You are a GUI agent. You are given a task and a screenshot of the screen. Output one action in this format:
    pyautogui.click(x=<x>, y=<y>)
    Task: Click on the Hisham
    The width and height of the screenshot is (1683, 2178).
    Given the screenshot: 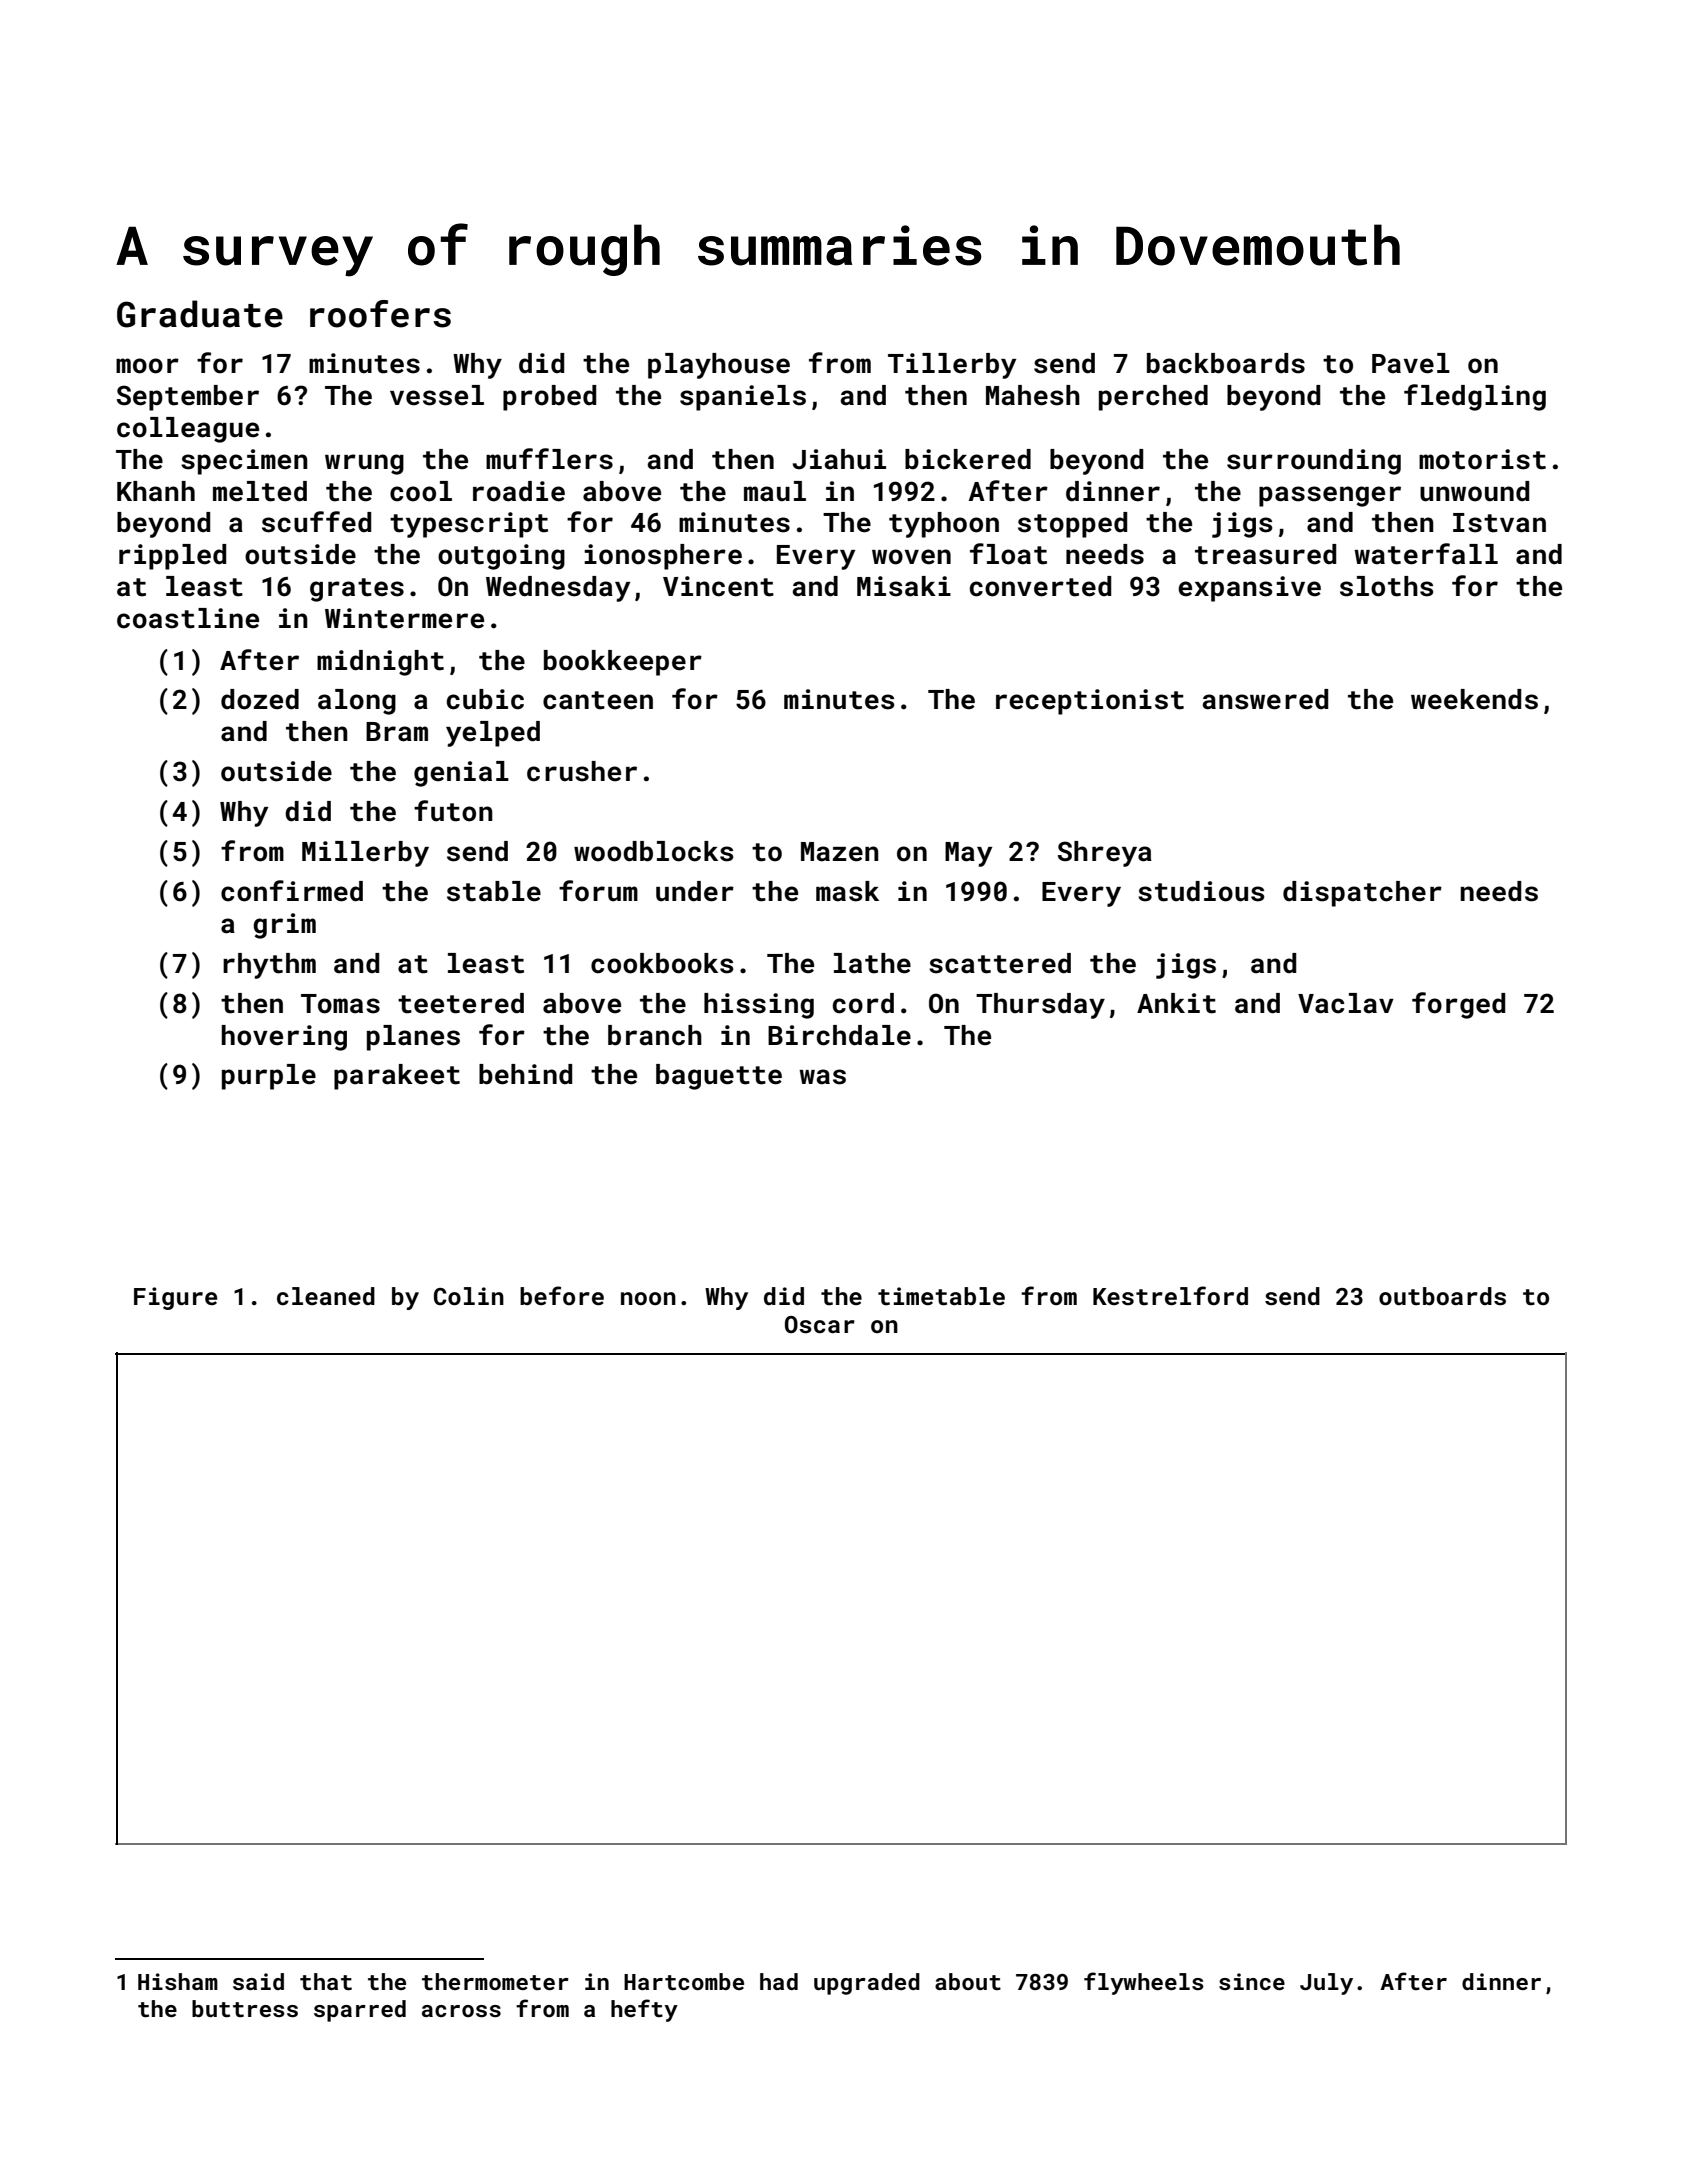 What is the action you would take?
    pyautogui.click(x=178, y=1981)
